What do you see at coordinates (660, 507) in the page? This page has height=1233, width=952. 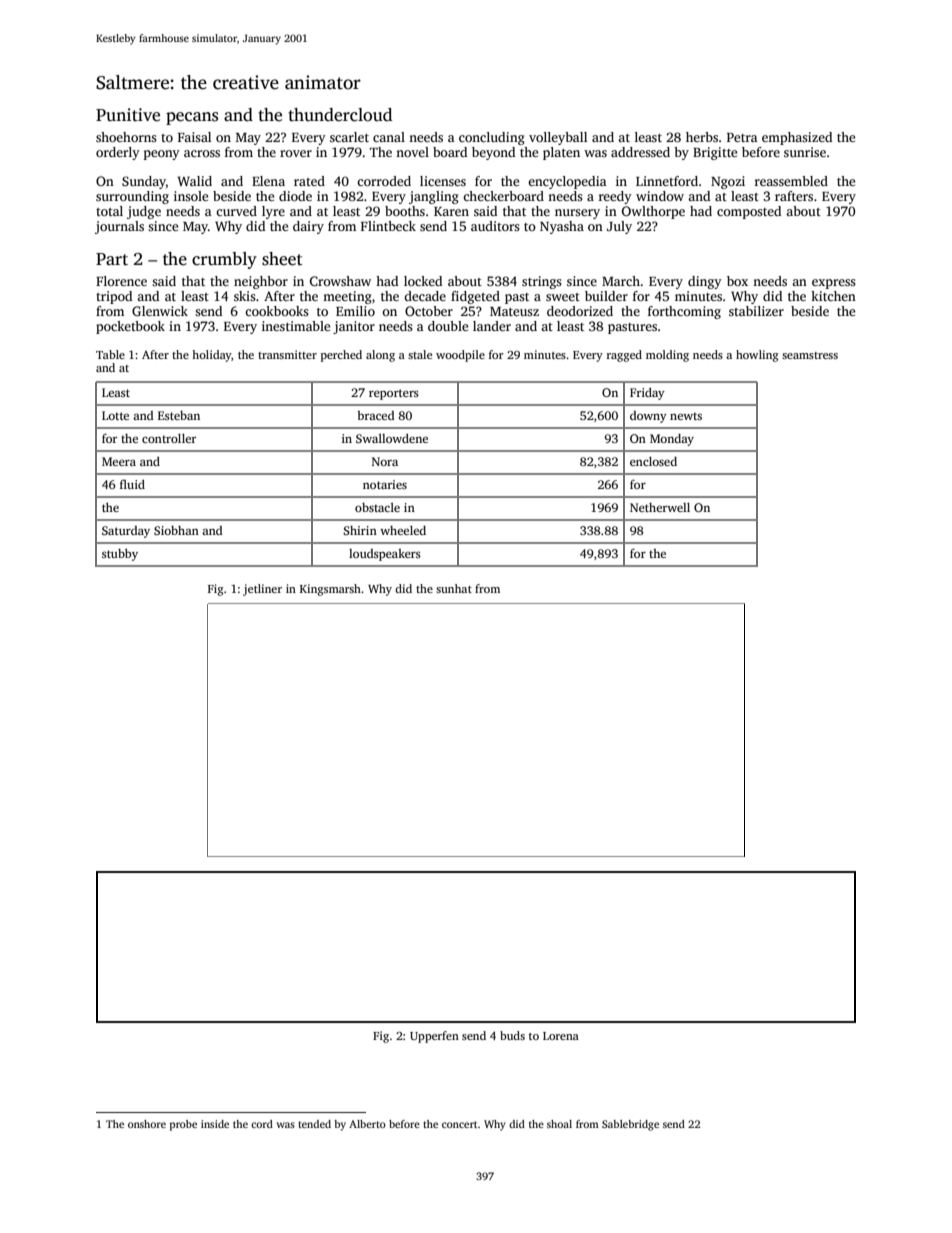 I see `Netherwell` at bounding box center [660, 507].
